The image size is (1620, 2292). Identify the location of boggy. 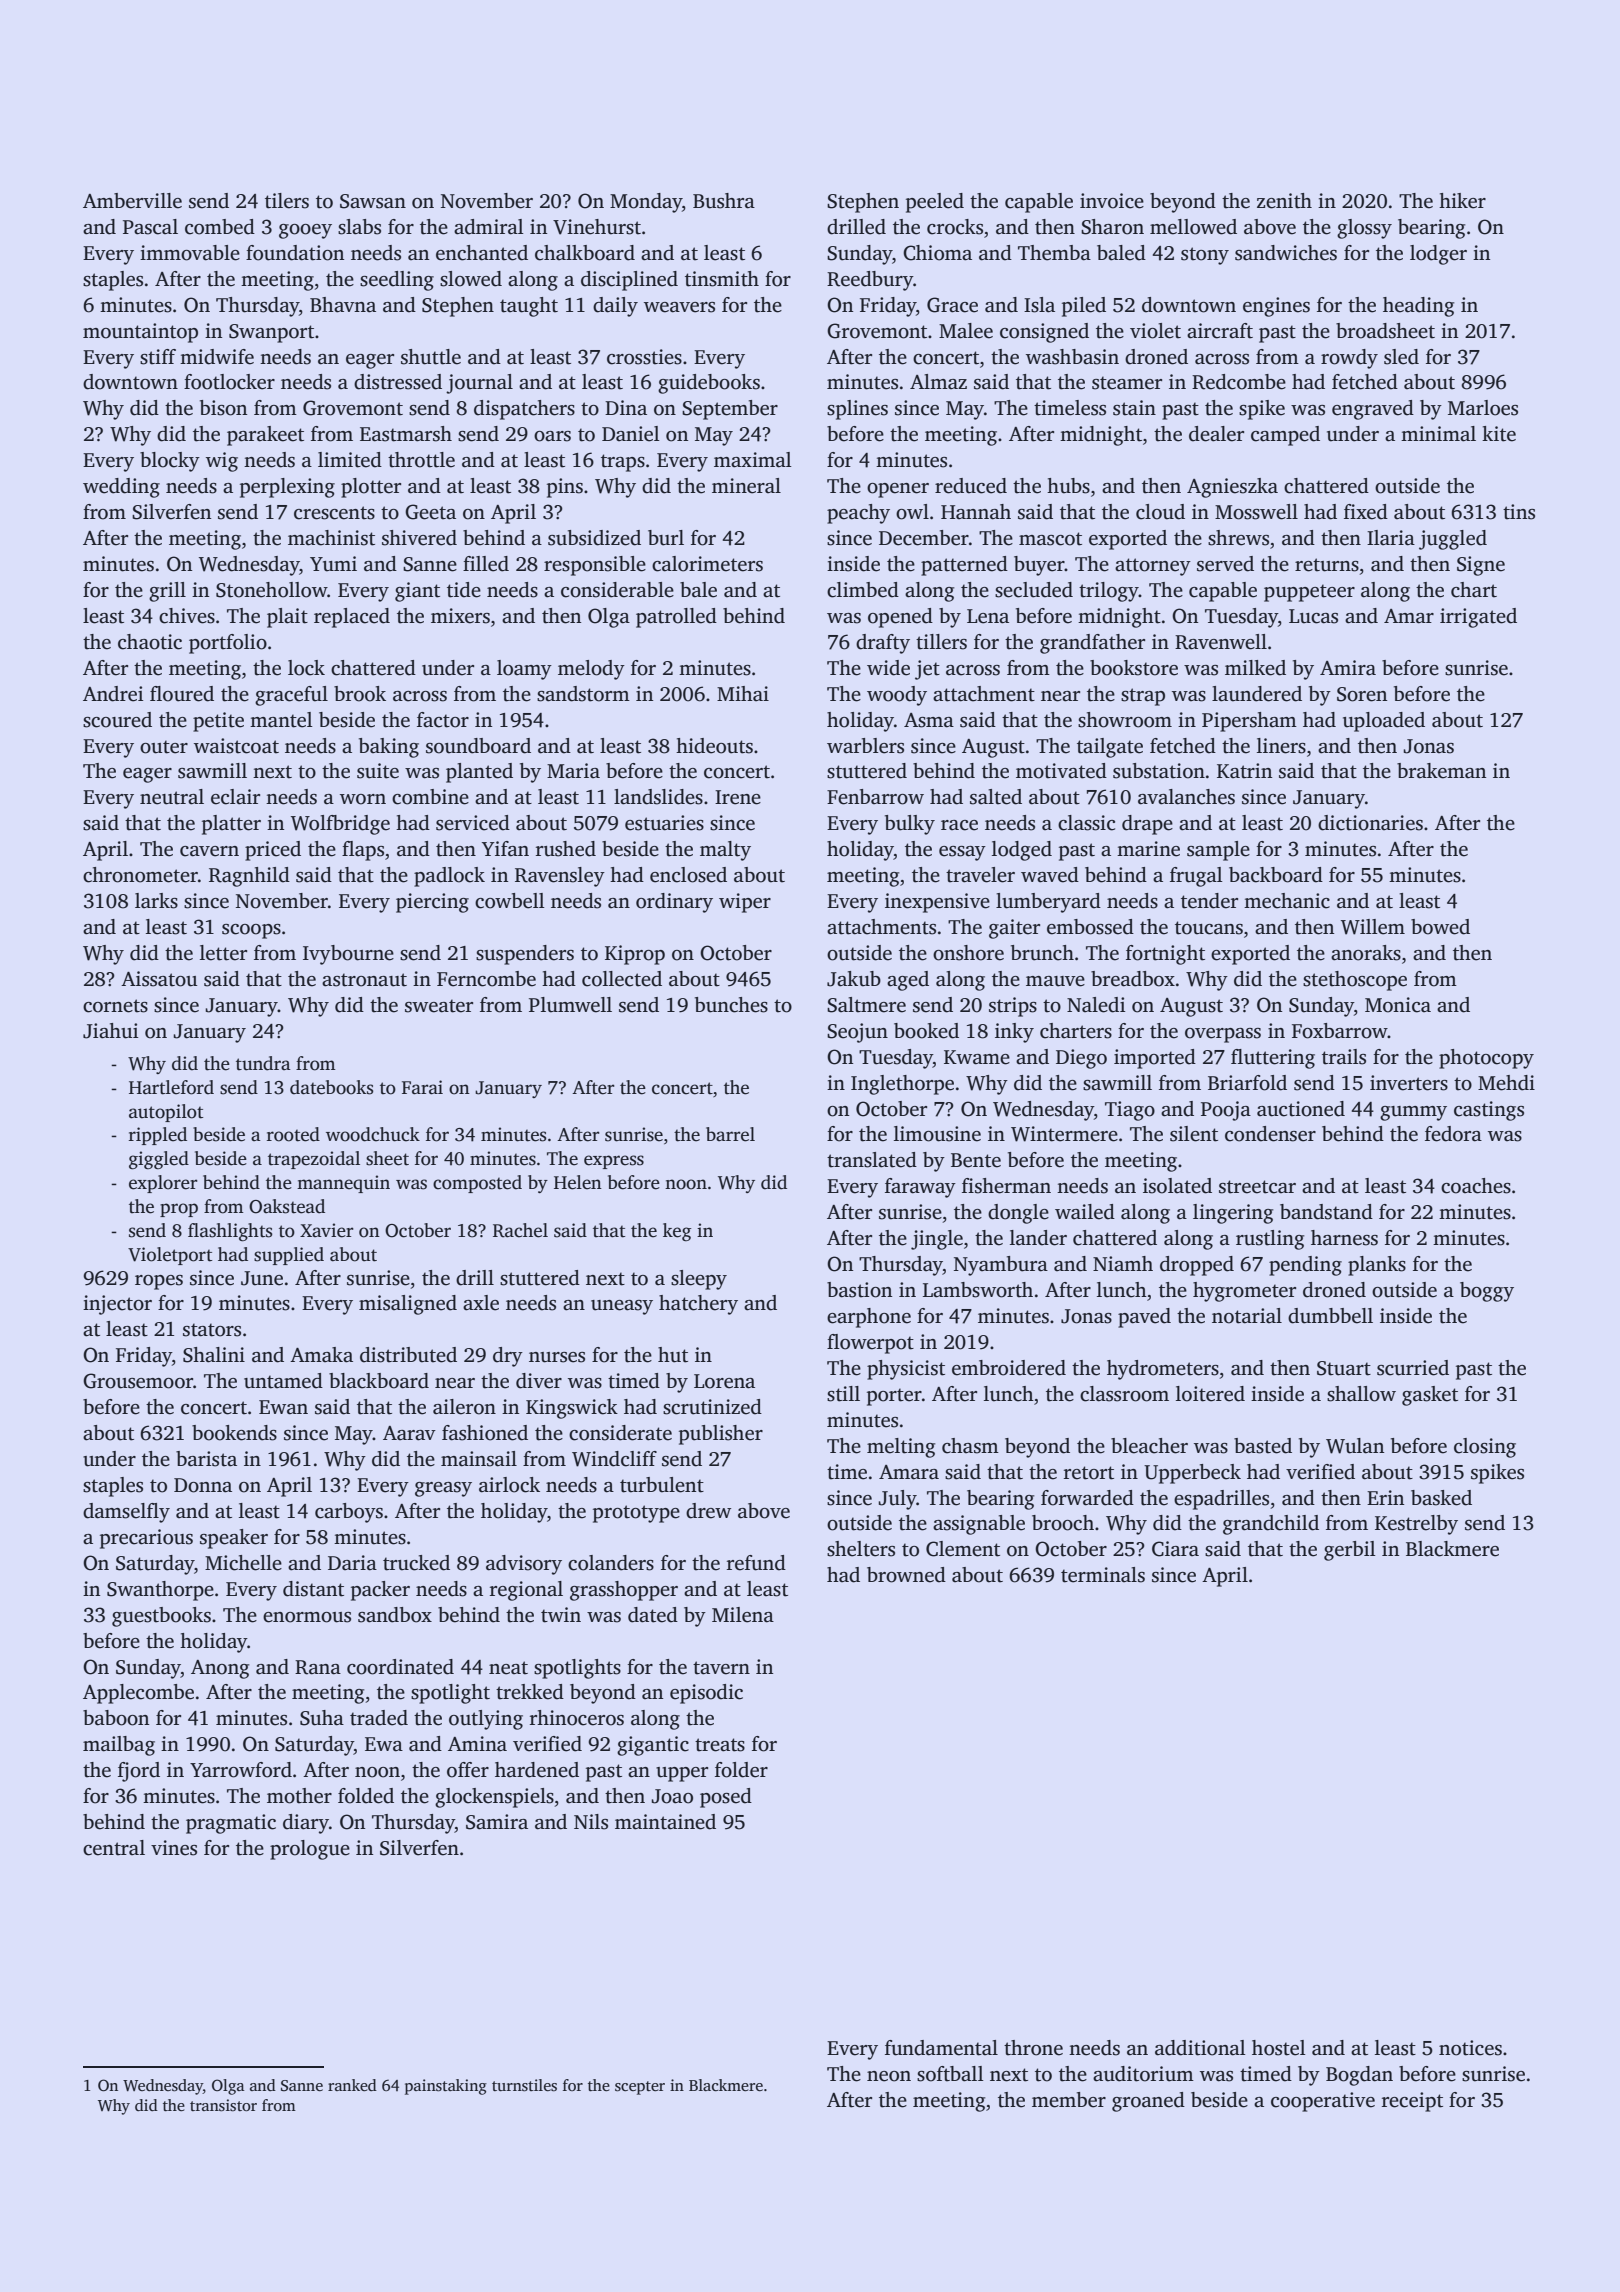
(1487, 1292).
